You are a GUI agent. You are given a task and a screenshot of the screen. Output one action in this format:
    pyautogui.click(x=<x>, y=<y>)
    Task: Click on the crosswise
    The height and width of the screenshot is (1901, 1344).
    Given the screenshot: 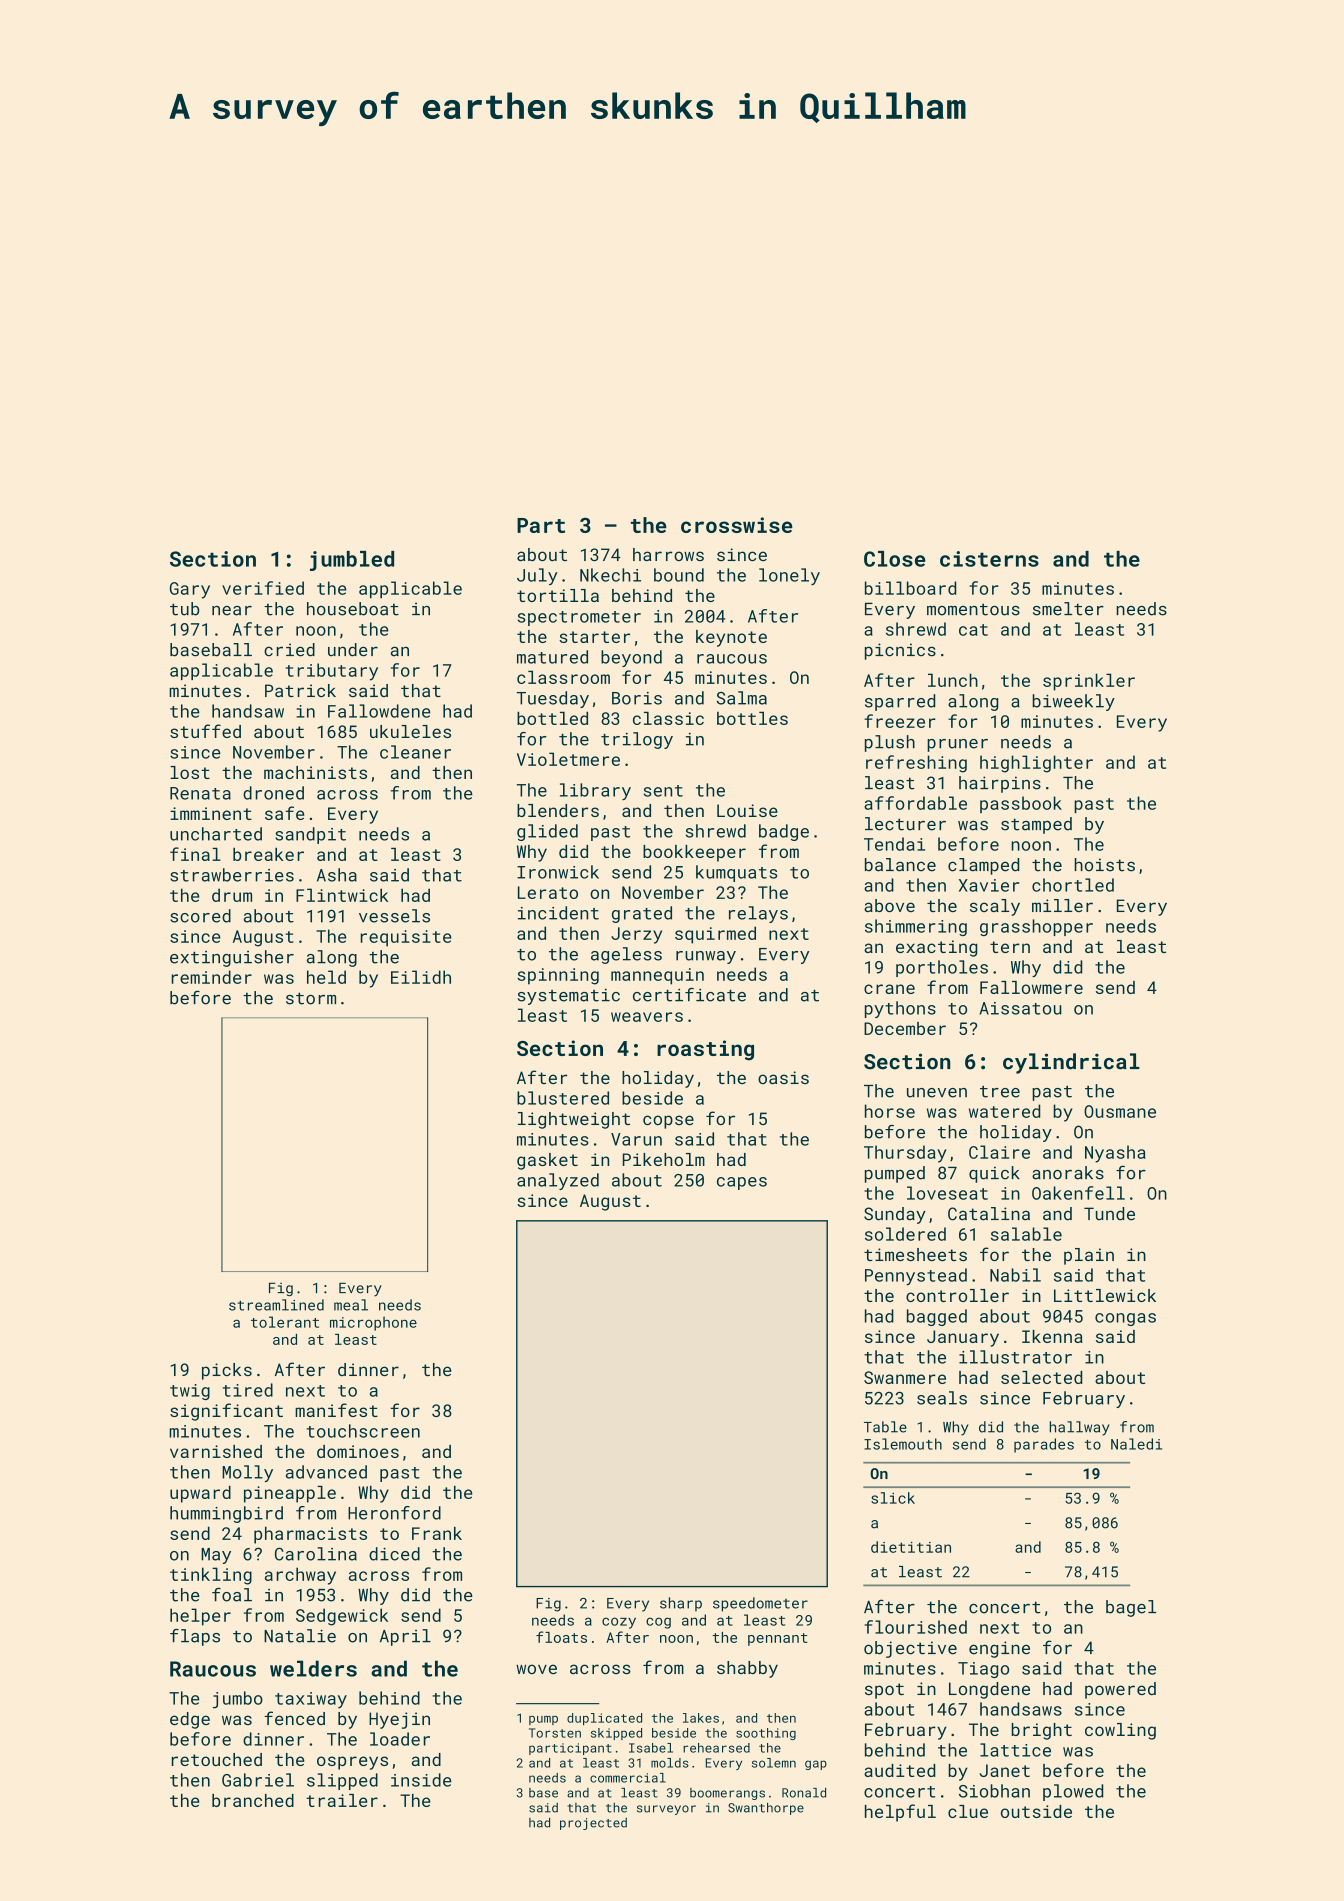 What is the action you would take?
    pyautogui.click(x=737, y=525)
